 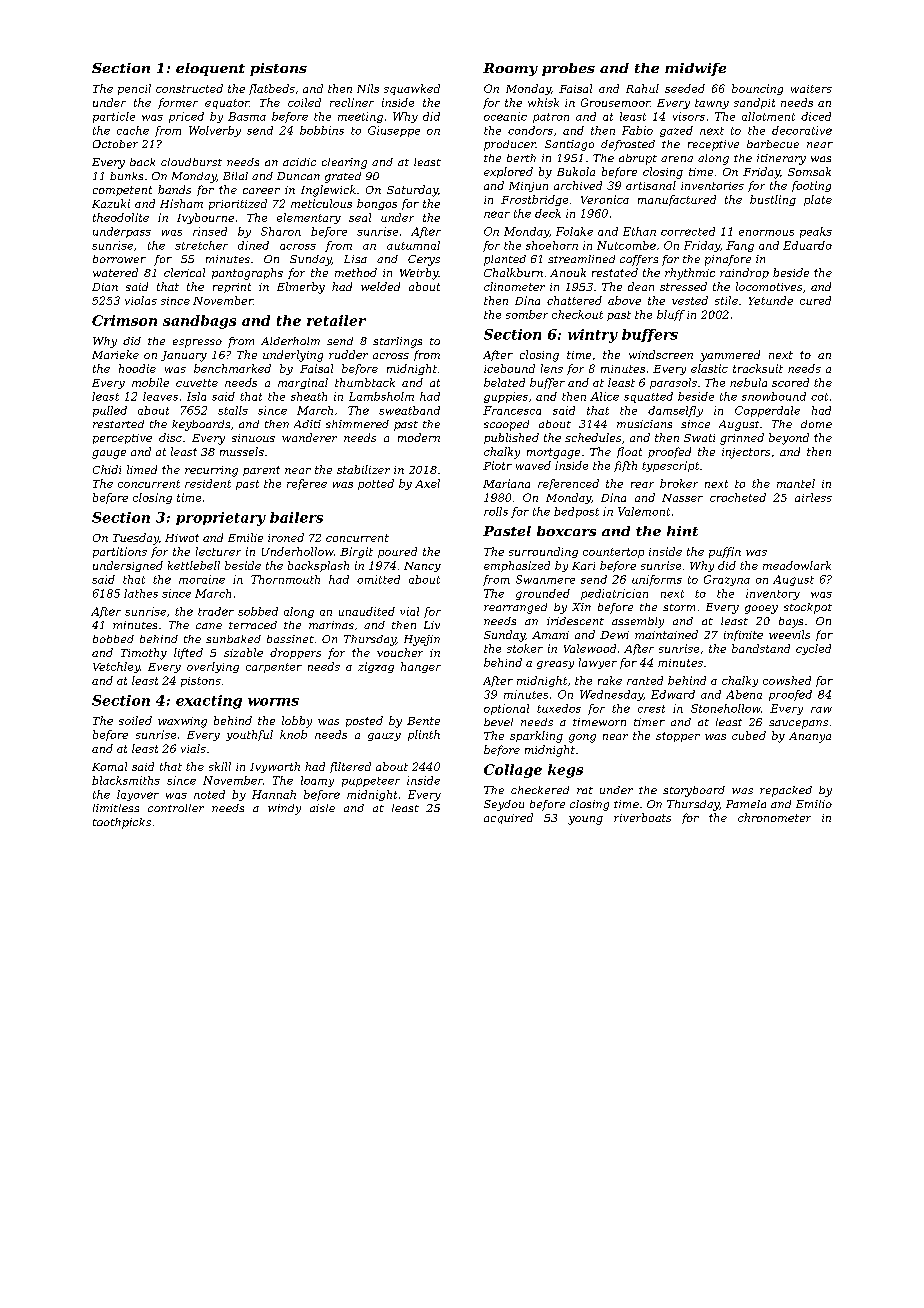 What do you see at coordinates (201, 245) in the screenshot?
I see `stretcher` at bounding box center [201, 245].
